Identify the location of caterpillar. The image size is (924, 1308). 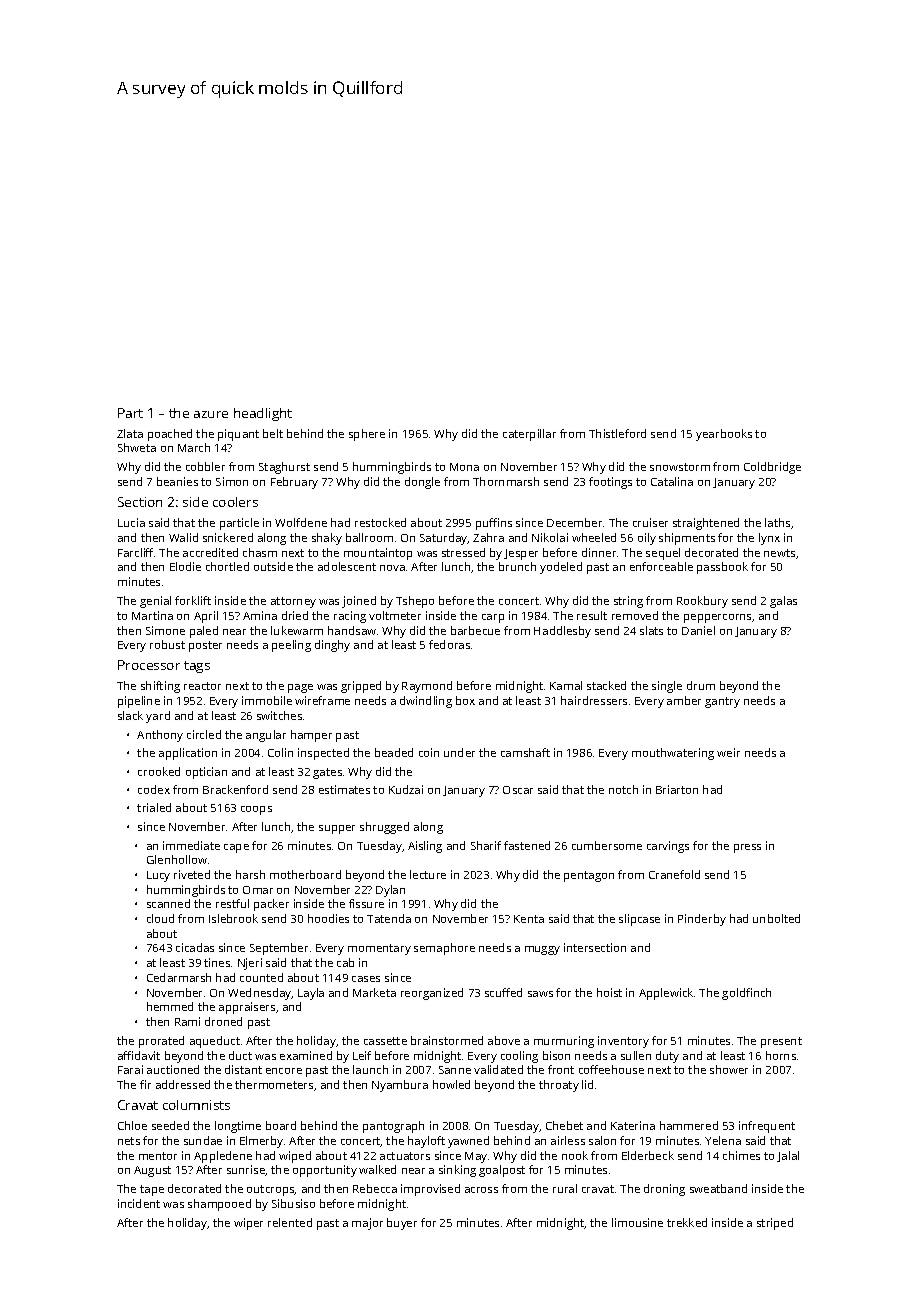
(529, 435).
